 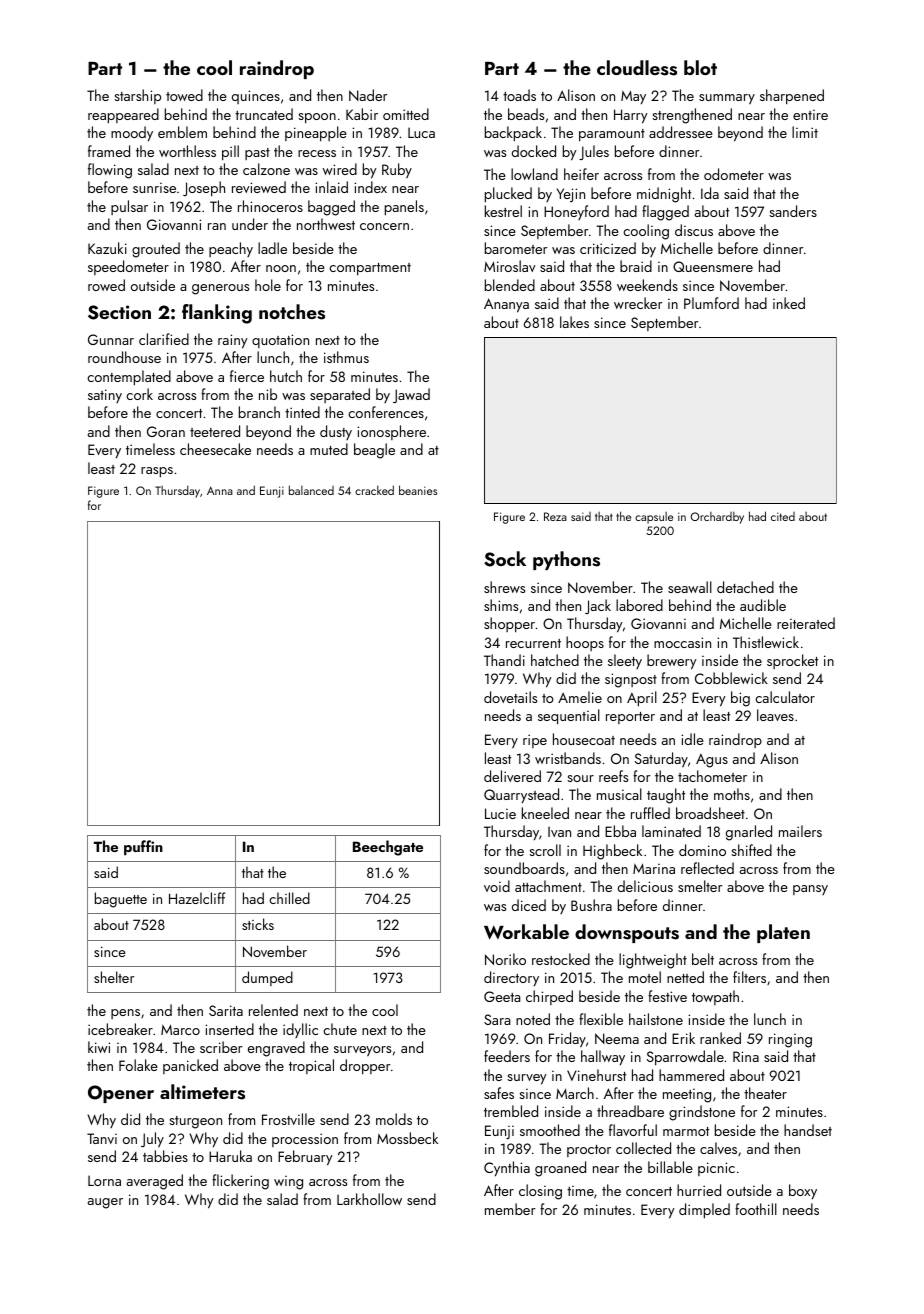 I want to click on towed, so click(x=184, y=95).
